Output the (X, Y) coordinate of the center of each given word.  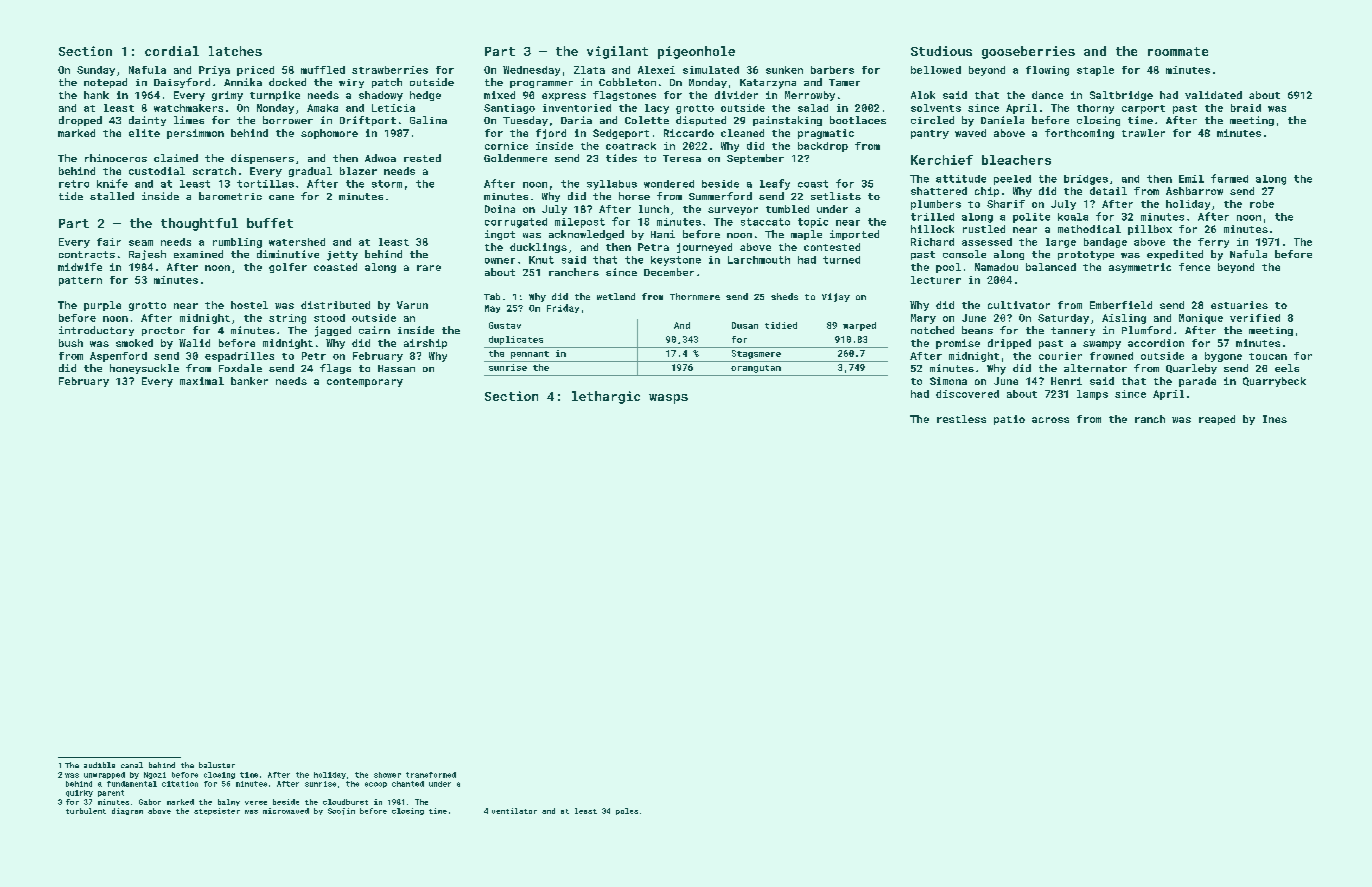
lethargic (606, 397)
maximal (202, 381)
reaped (1217, 420)
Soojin (341, 811)
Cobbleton (627, 82)
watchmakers (188, 108)
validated (1213, 95)
